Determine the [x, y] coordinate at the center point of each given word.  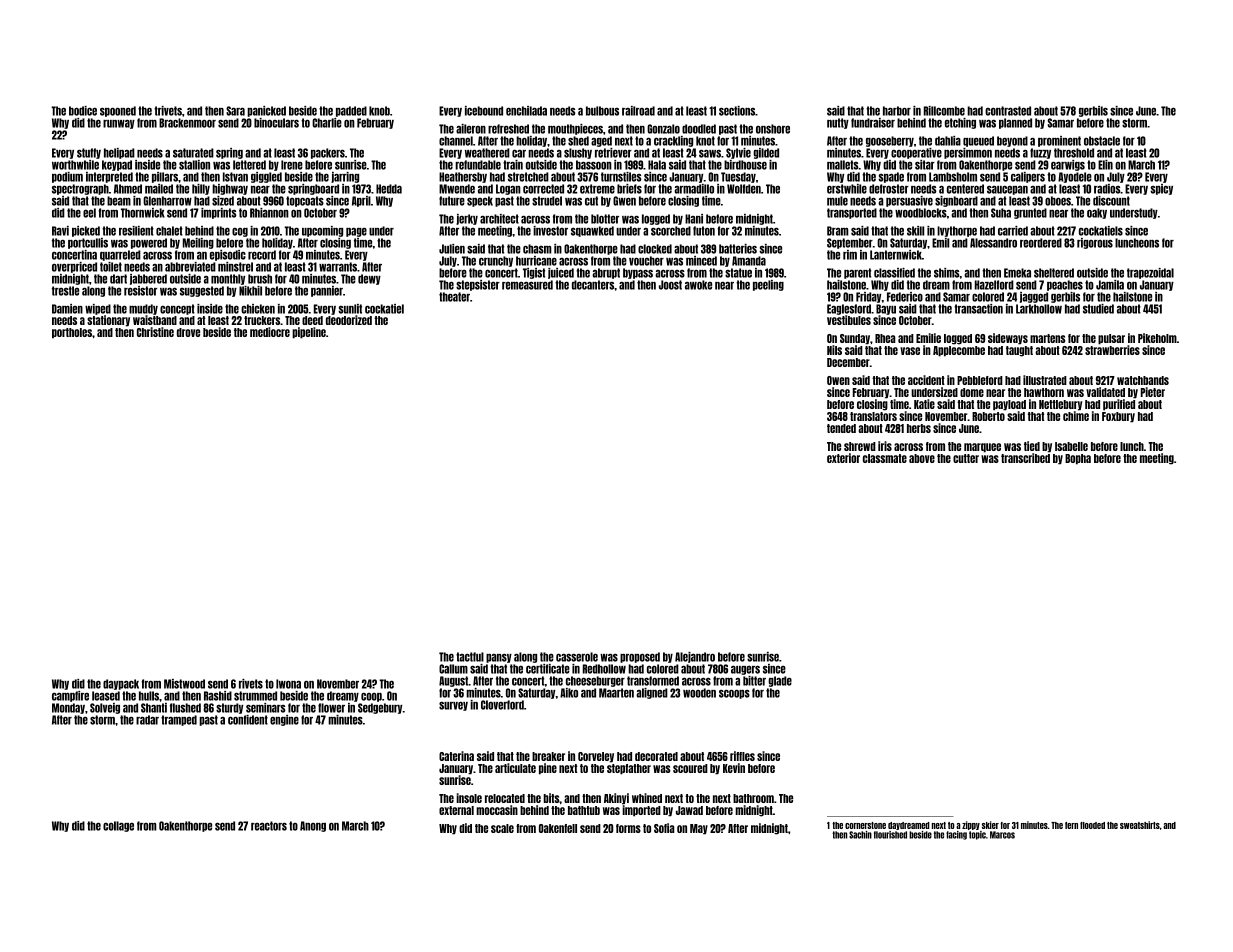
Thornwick [143, 213]
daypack [121, 684]
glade [780, 681]
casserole [577, 657]
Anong [313, 826]
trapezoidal [1150, 273]
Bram [838, 231]
